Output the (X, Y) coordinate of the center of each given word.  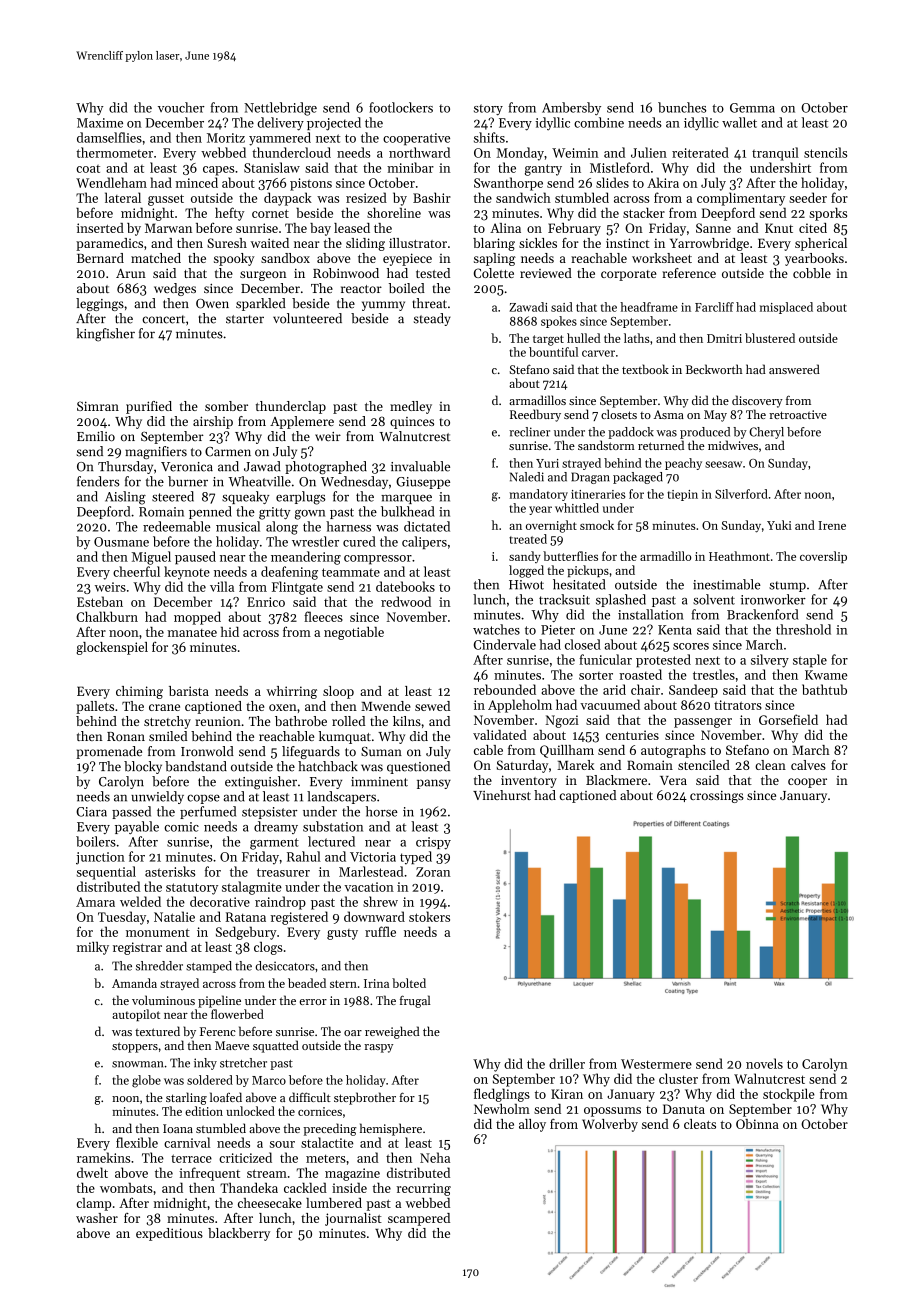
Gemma (752, 108)
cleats (700, 1124)
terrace (191, 1158)
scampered (419, 1219)
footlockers (401, 107)
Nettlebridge (280, 109)
